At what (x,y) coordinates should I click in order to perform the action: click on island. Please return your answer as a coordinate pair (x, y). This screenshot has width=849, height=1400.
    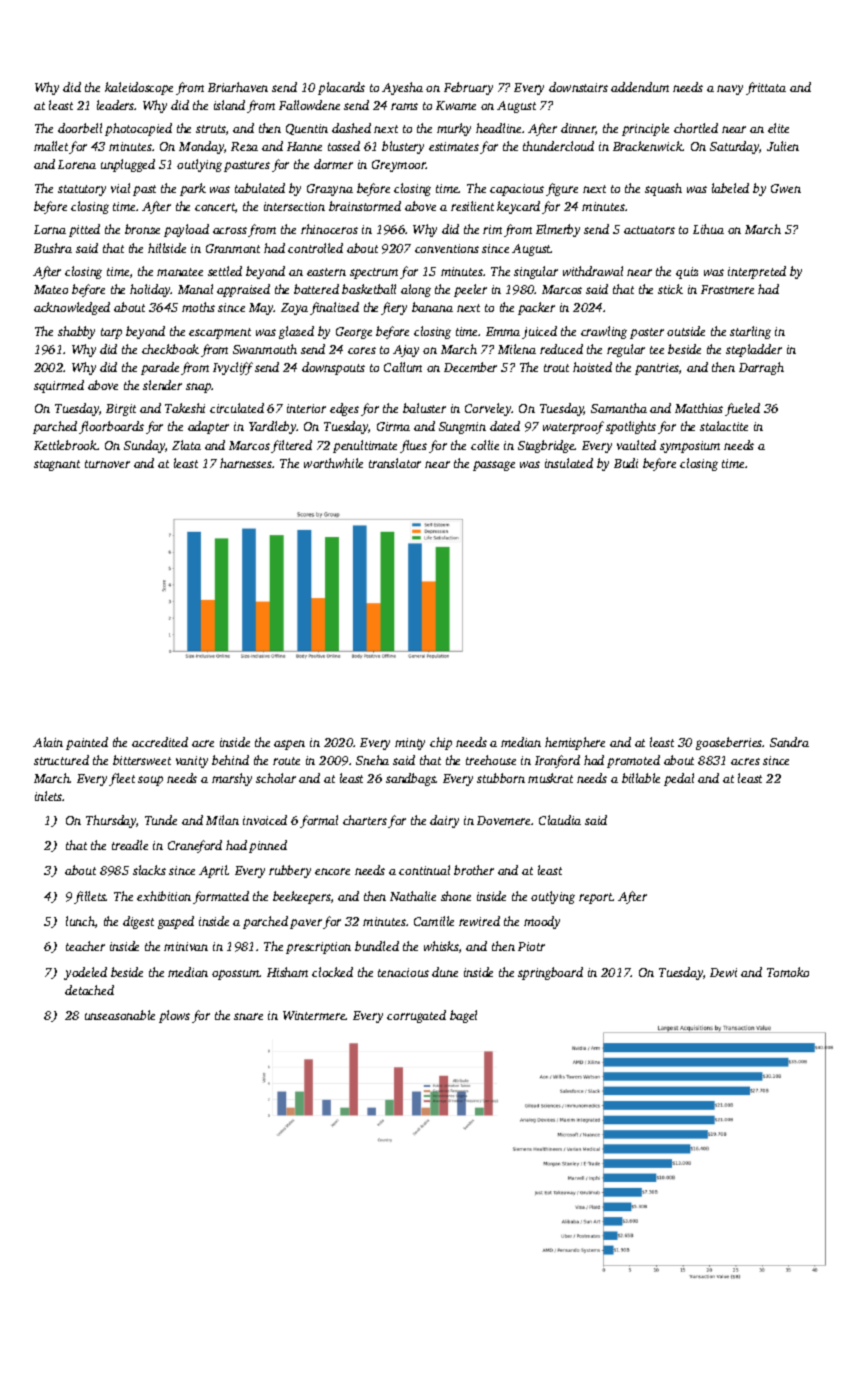
    Looking at the image, I should click on (229, 105).
